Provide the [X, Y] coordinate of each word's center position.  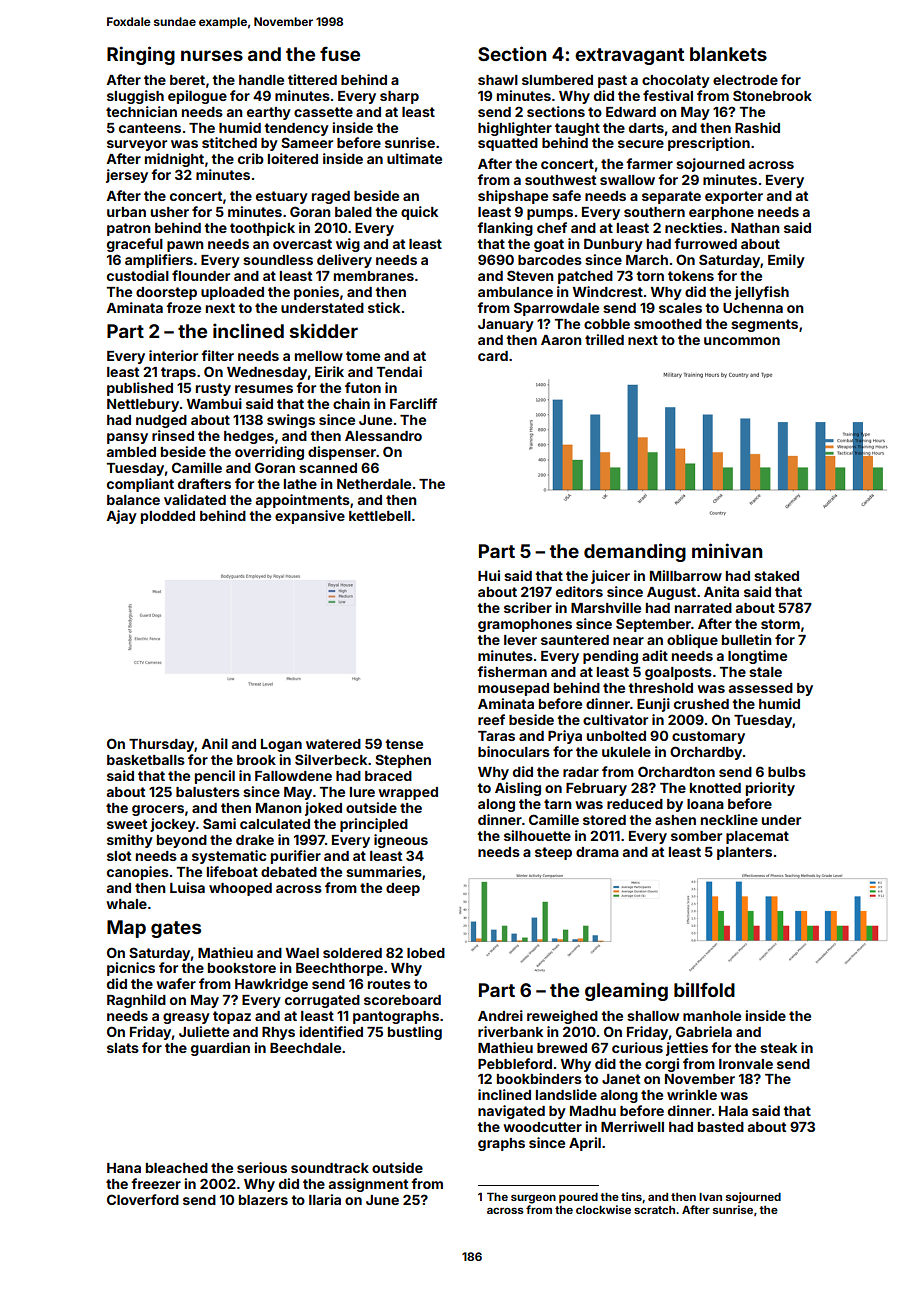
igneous [401, 841]
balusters [208, 792]
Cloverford [143, 1199]
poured [578, 1198]
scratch [654, 1210]
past [612, 81]
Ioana [705, 804]
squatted [508, 144]
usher [170, 212]
